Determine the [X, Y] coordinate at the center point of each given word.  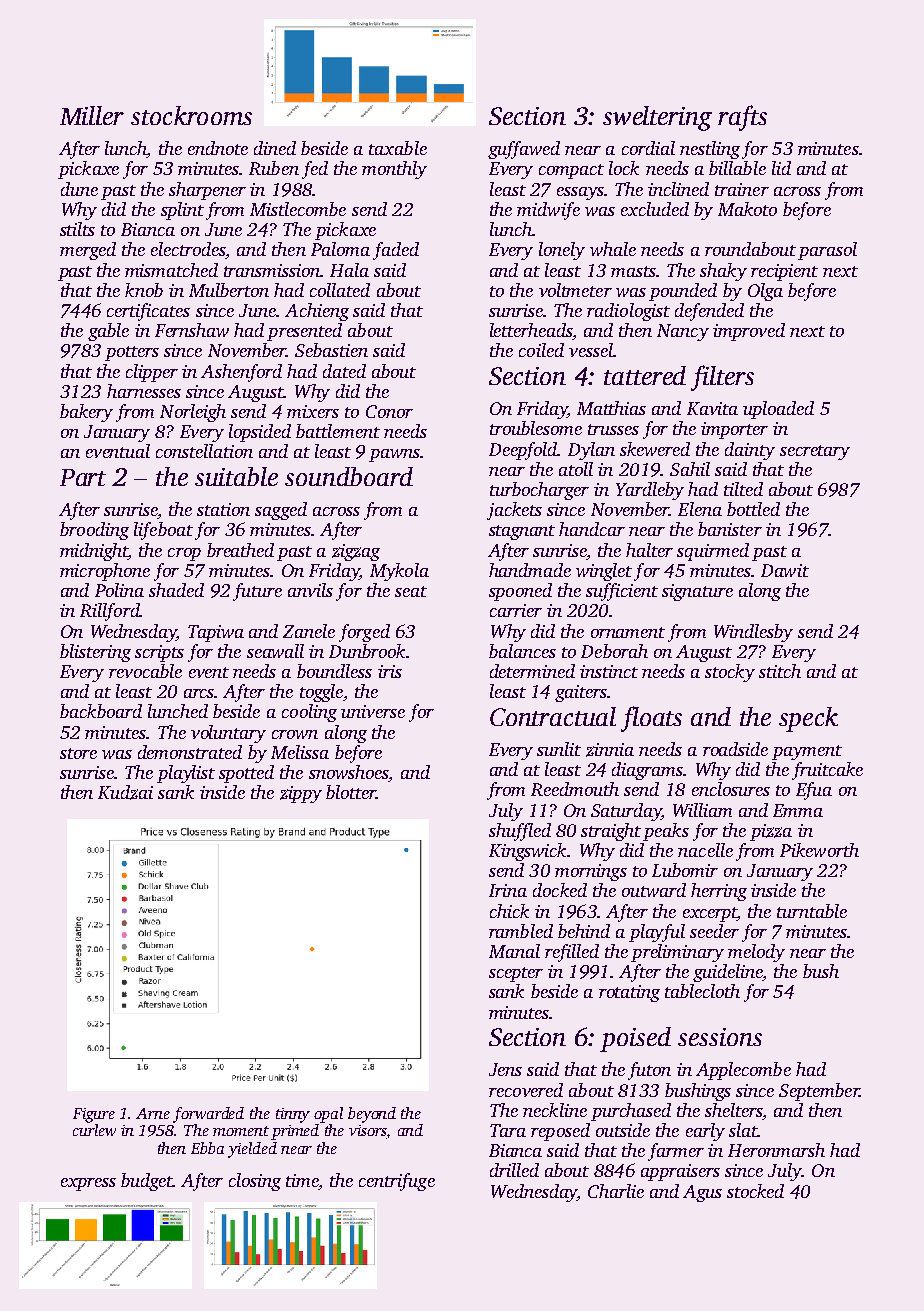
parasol [827, 251]
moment [241, 1131]
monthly [394, 170]
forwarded [208, 1115]
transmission [272, 270]
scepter [516, 974]
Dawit [785, 570]
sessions [720, 1037]
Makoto [747, 209]
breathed [240, 550]
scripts [159, 653]
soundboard [349, 476]
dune [79, 189]
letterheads [531, 330]
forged [364, 633]
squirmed [713, 552]
